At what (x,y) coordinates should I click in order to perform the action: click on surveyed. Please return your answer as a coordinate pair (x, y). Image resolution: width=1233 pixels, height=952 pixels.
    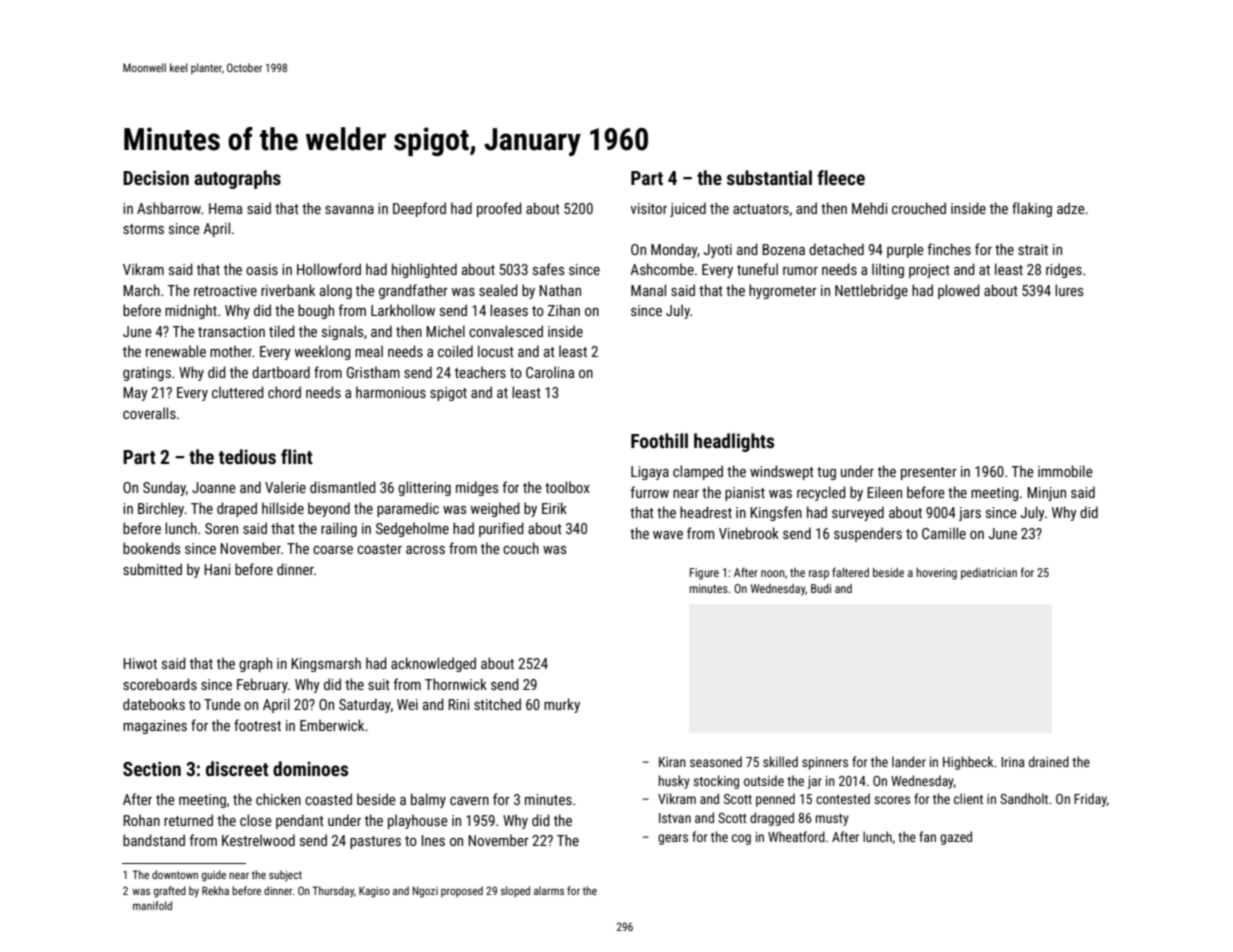
    Looking at the image, I should click on (858, 513).
